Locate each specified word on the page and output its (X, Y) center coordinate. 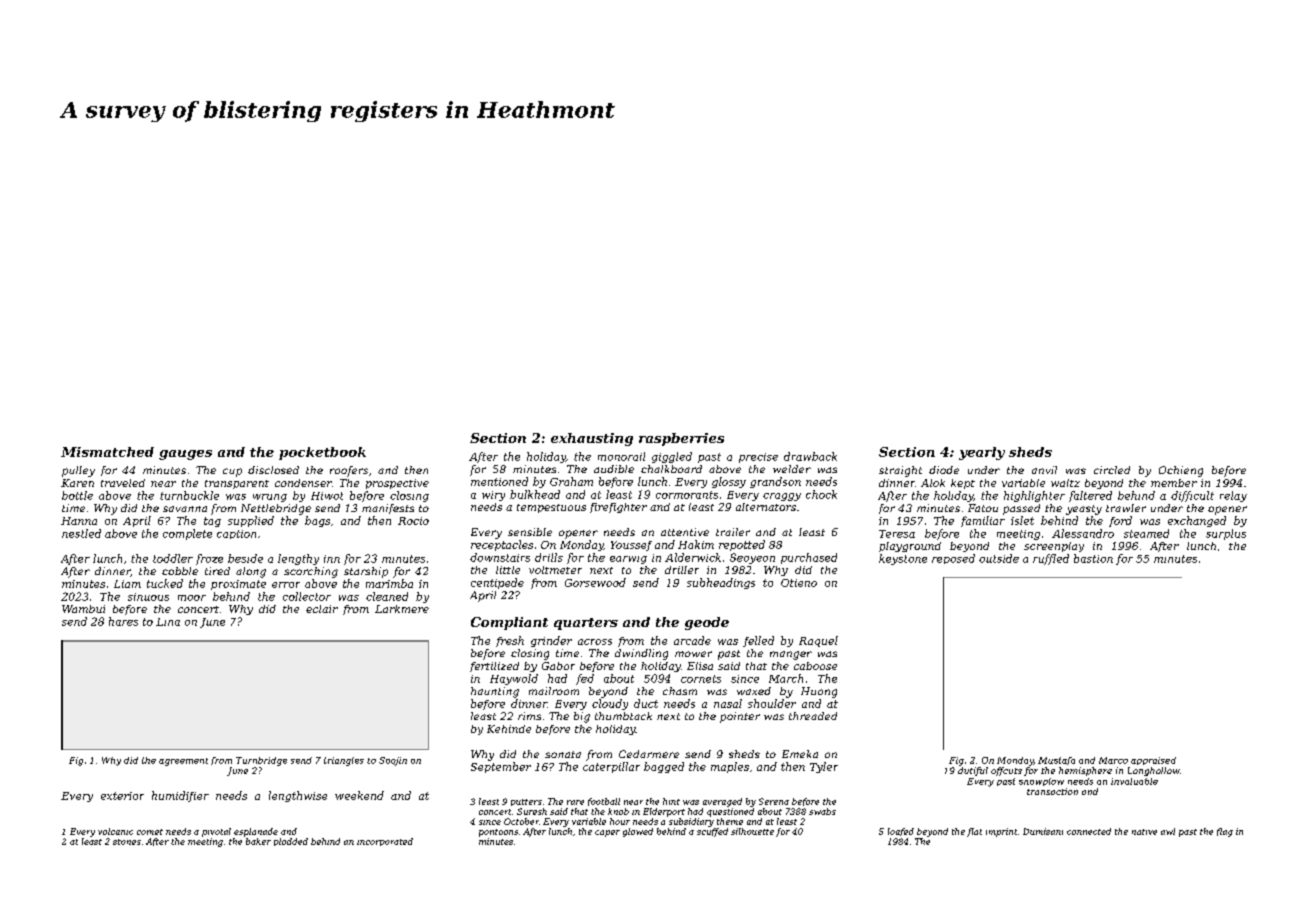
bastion (1093, 558)
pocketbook (322, 453)
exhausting (592, 439)
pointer (740, 717)
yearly (982, 453)
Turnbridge (261, 761)
